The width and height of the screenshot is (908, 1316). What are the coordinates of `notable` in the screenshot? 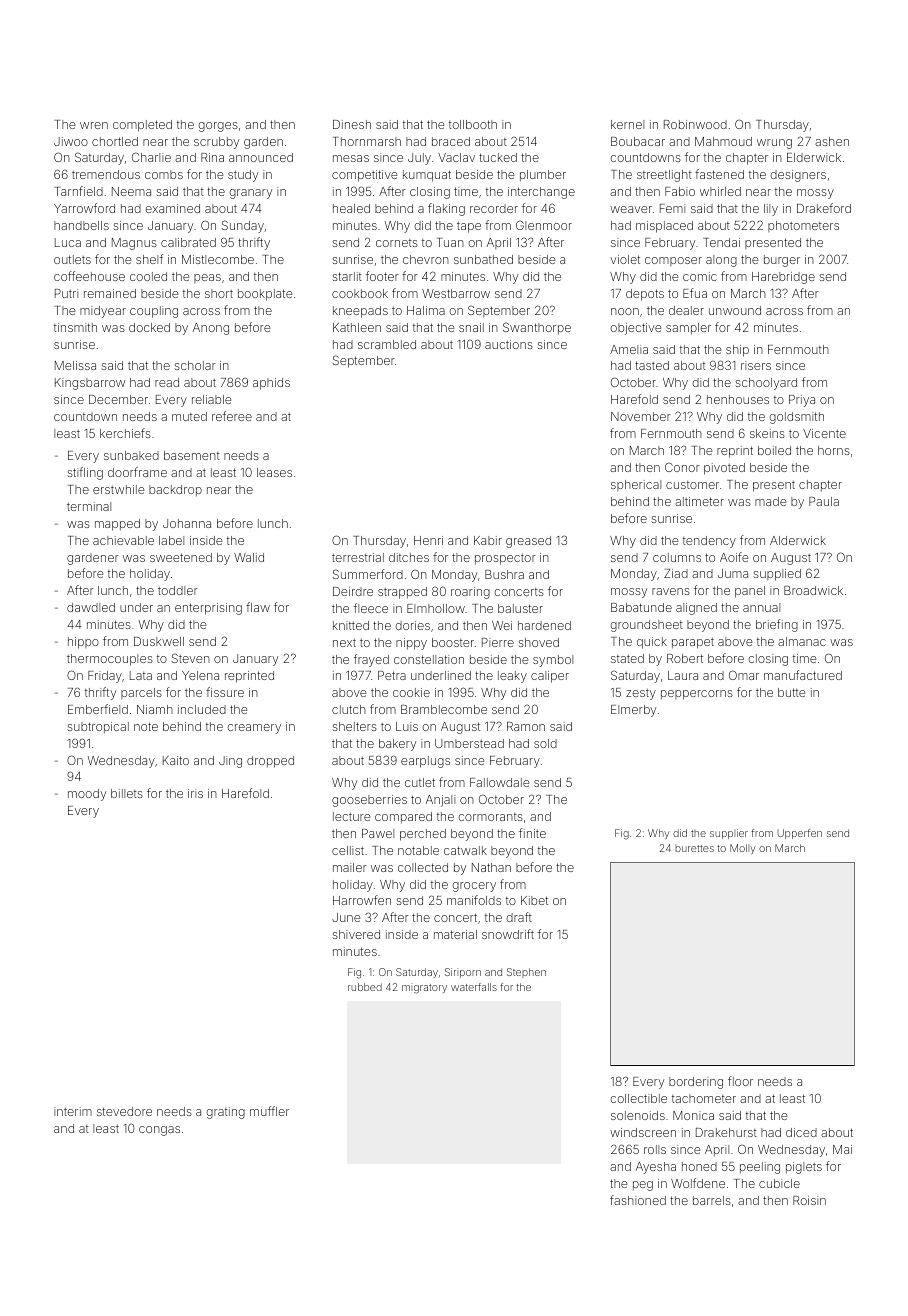 It's located at (418, 850).
